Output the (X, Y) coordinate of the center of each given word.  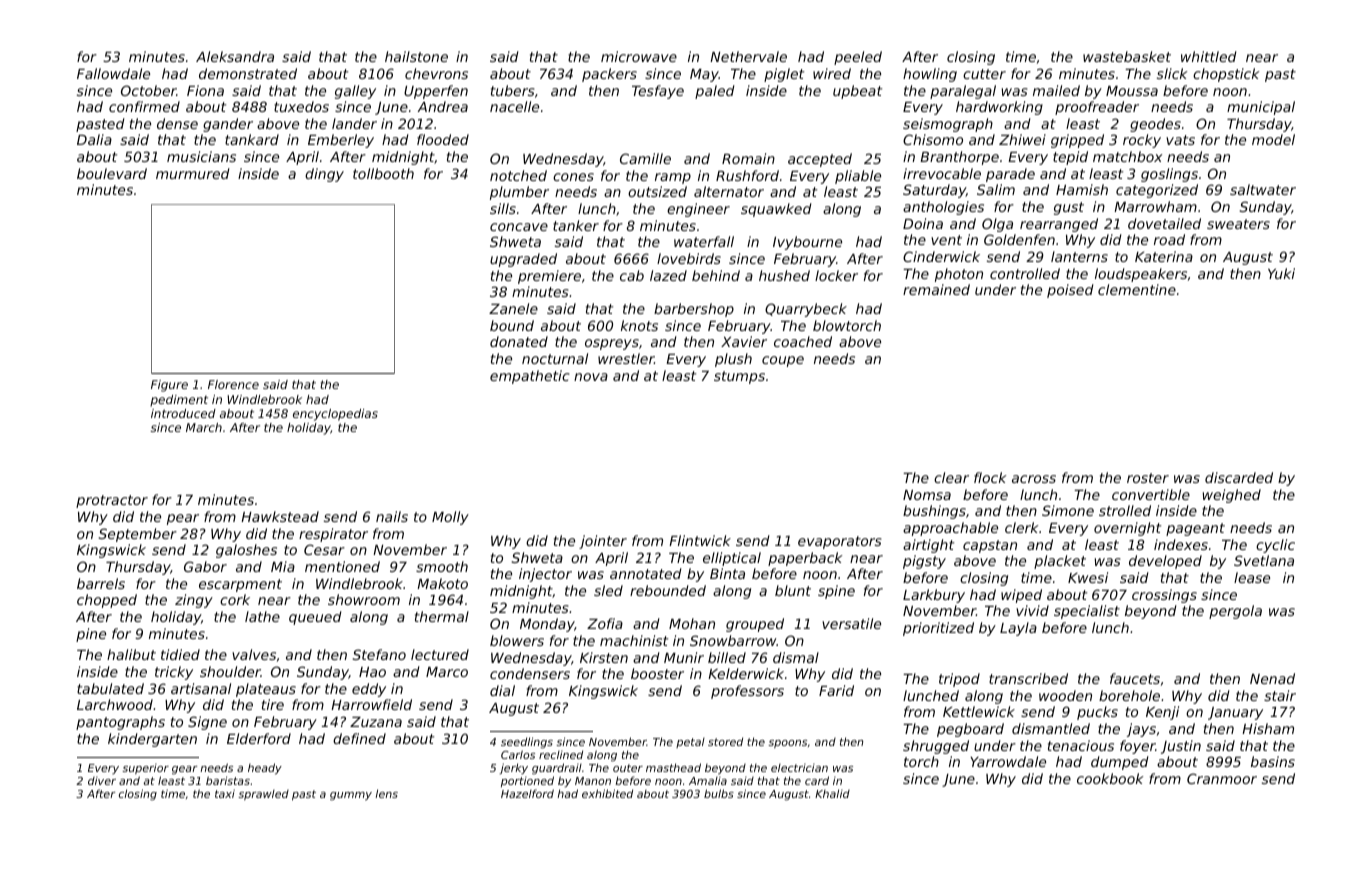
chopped (107, 601)
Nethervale (748, 56)
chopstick (1226, 75)
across (1034, 479)
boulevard (112, 173)
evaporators (839, 542)
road (1169, 239)
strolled (1125, 510)
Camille (645, 158)
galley (355, 92)
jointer (603, 542)
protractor (112, 501)
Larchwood (115, 704)
